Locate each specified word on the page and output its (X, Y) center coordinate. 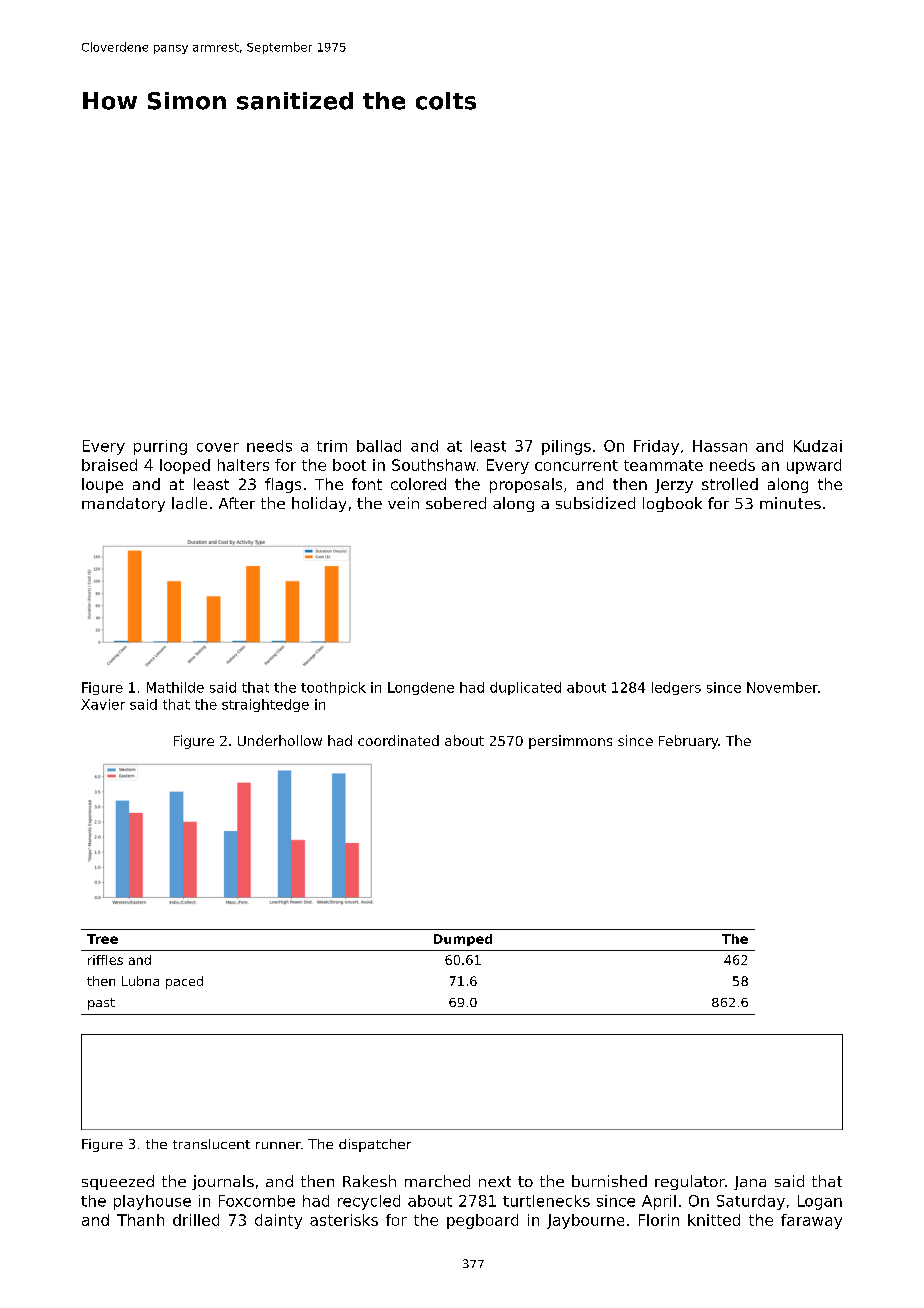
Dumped (463, 940)
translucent (211, 1144)
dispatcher (375, 1145)
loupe (102, 485)
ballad (379, 446)
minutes (790, 503)
